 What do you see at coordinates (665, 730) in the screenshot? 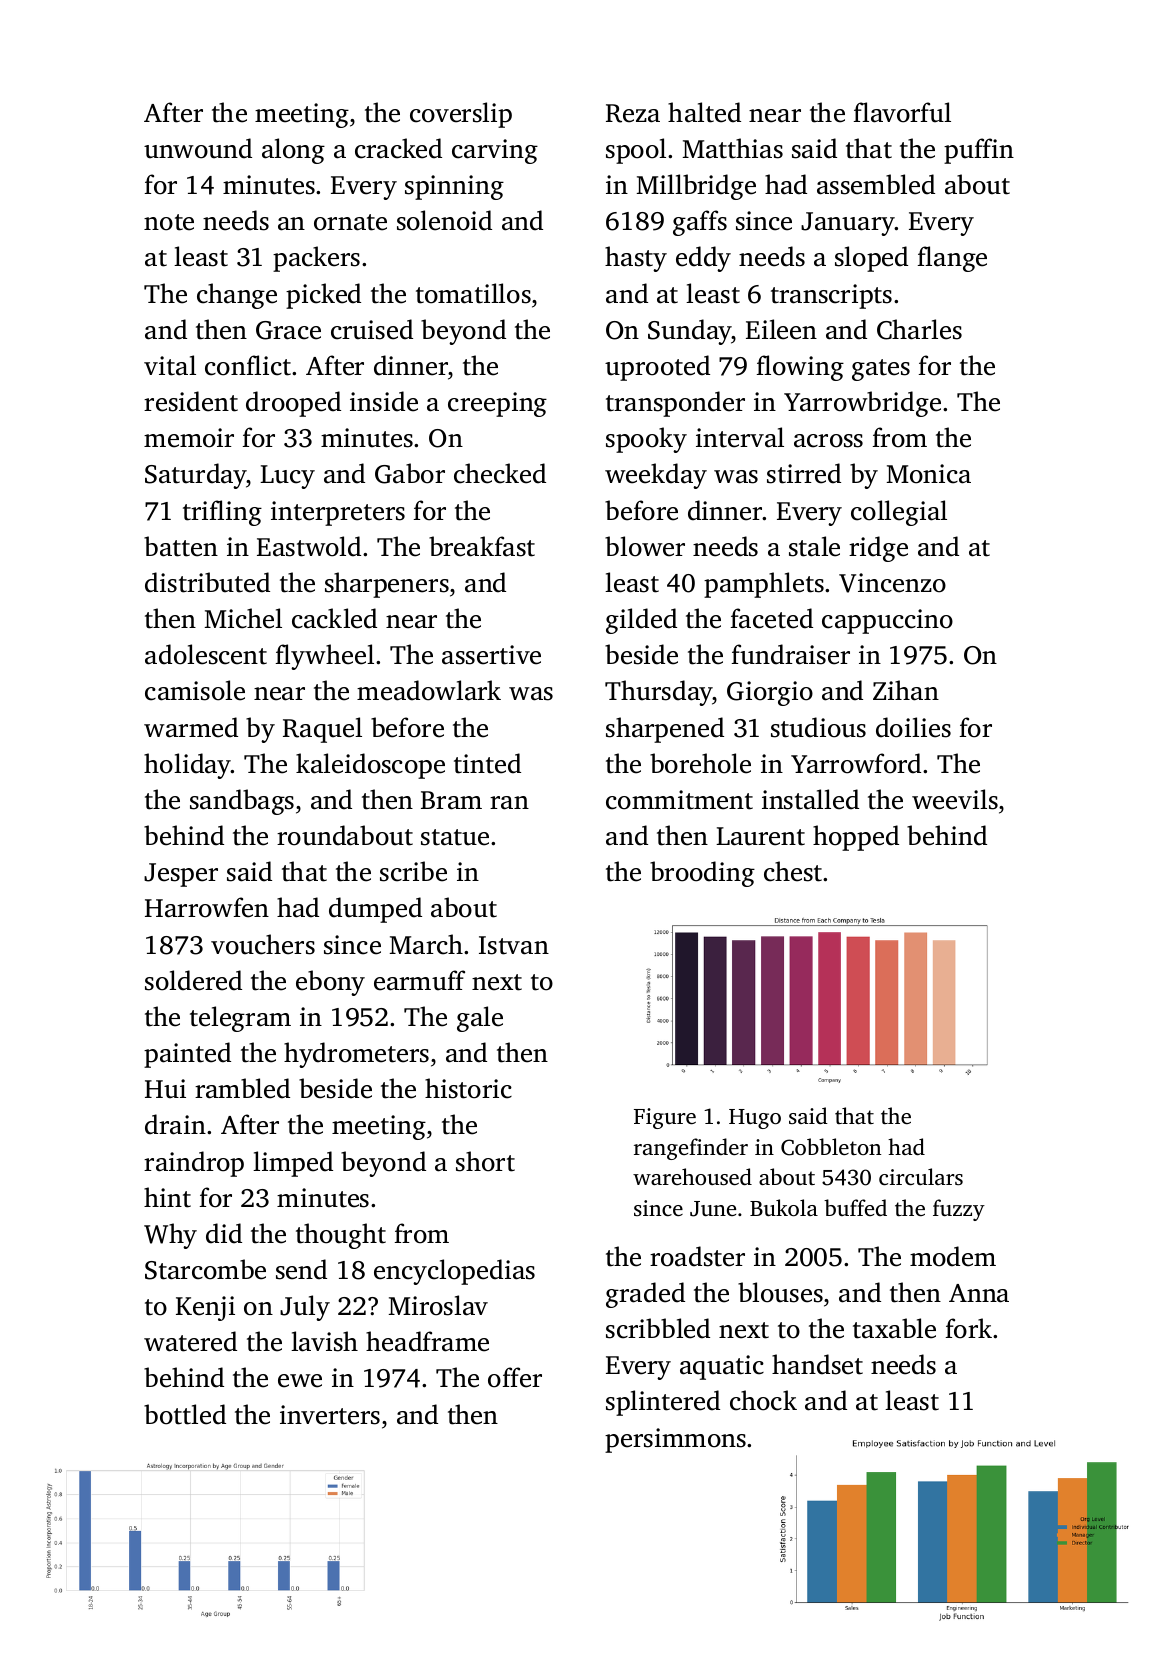
I see `sharpened` at bounding box center [665, 730].
